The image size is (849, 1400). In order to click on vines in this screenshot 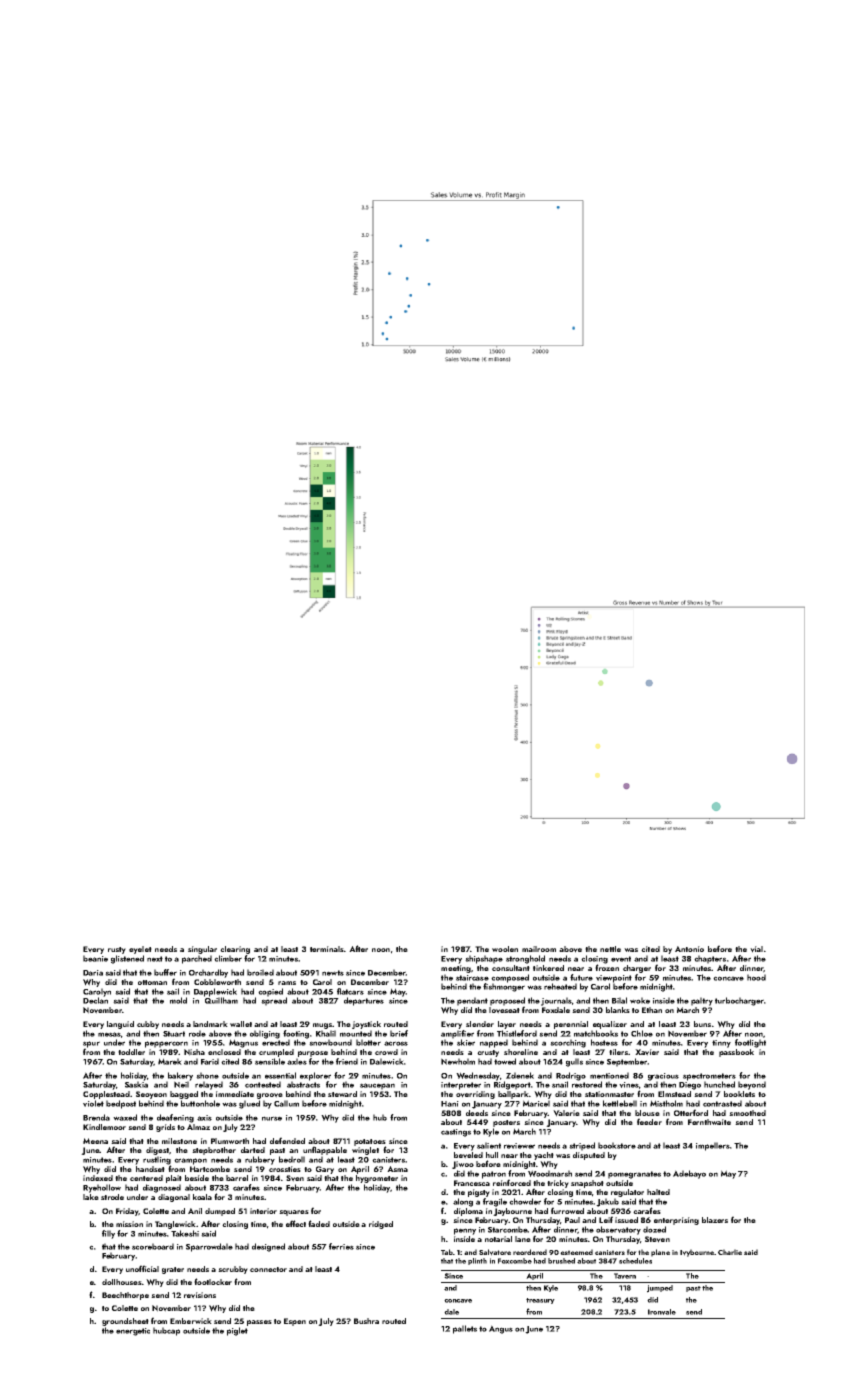, I will do `click(629, 1085)`.
